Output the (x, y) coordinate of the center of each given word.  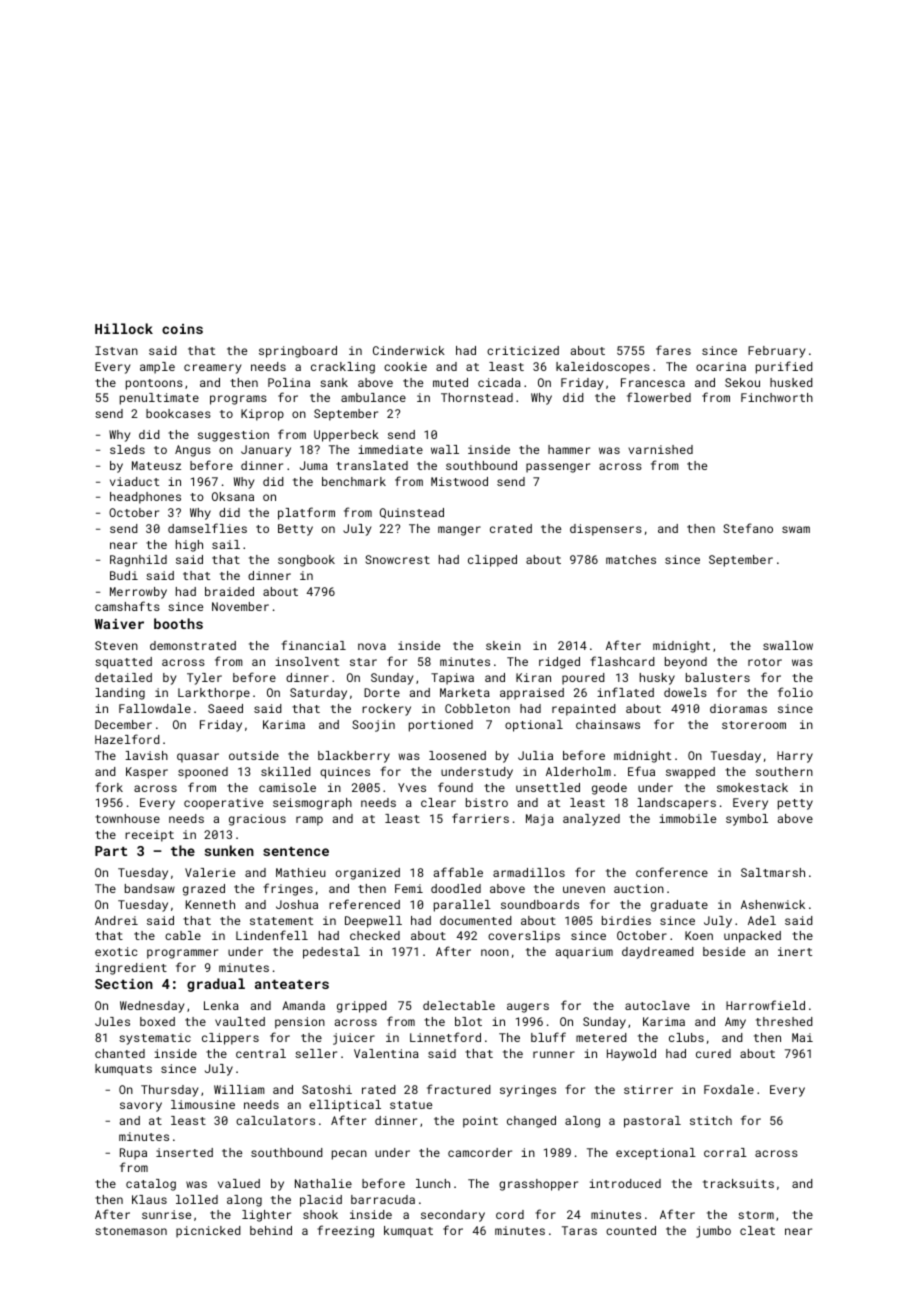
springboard (298, 352)
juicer (354, 1039)
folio (795, 692)
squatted (123, 663)
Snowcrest (397, 559)
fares (673, 350)
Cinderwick (409, 350)
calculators (275, 1120)
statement (281, 921)
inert (795, 951)
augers (528, 1008)
